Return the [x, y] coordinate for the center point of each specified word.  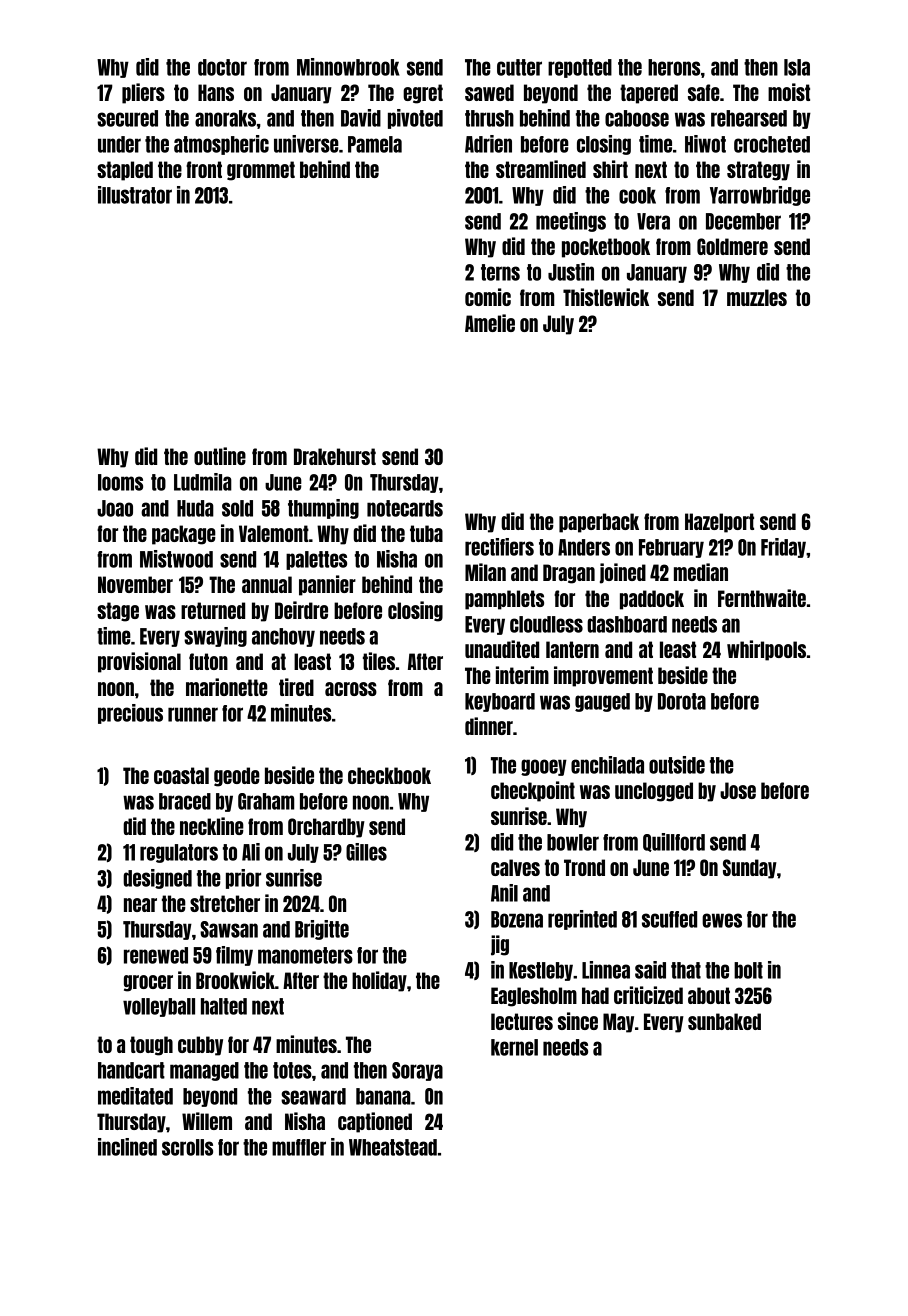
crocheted [772, 144]
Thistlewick [606, 297]
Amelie [490, 323]
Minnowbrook [348, 67]
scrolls [187, 1147]
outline [220, 456]
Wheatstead [393, 1147]
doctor [222, 67]
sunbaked [724, 1021]
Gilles [366, 852]
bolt [748, 970]
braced [185, 801]
